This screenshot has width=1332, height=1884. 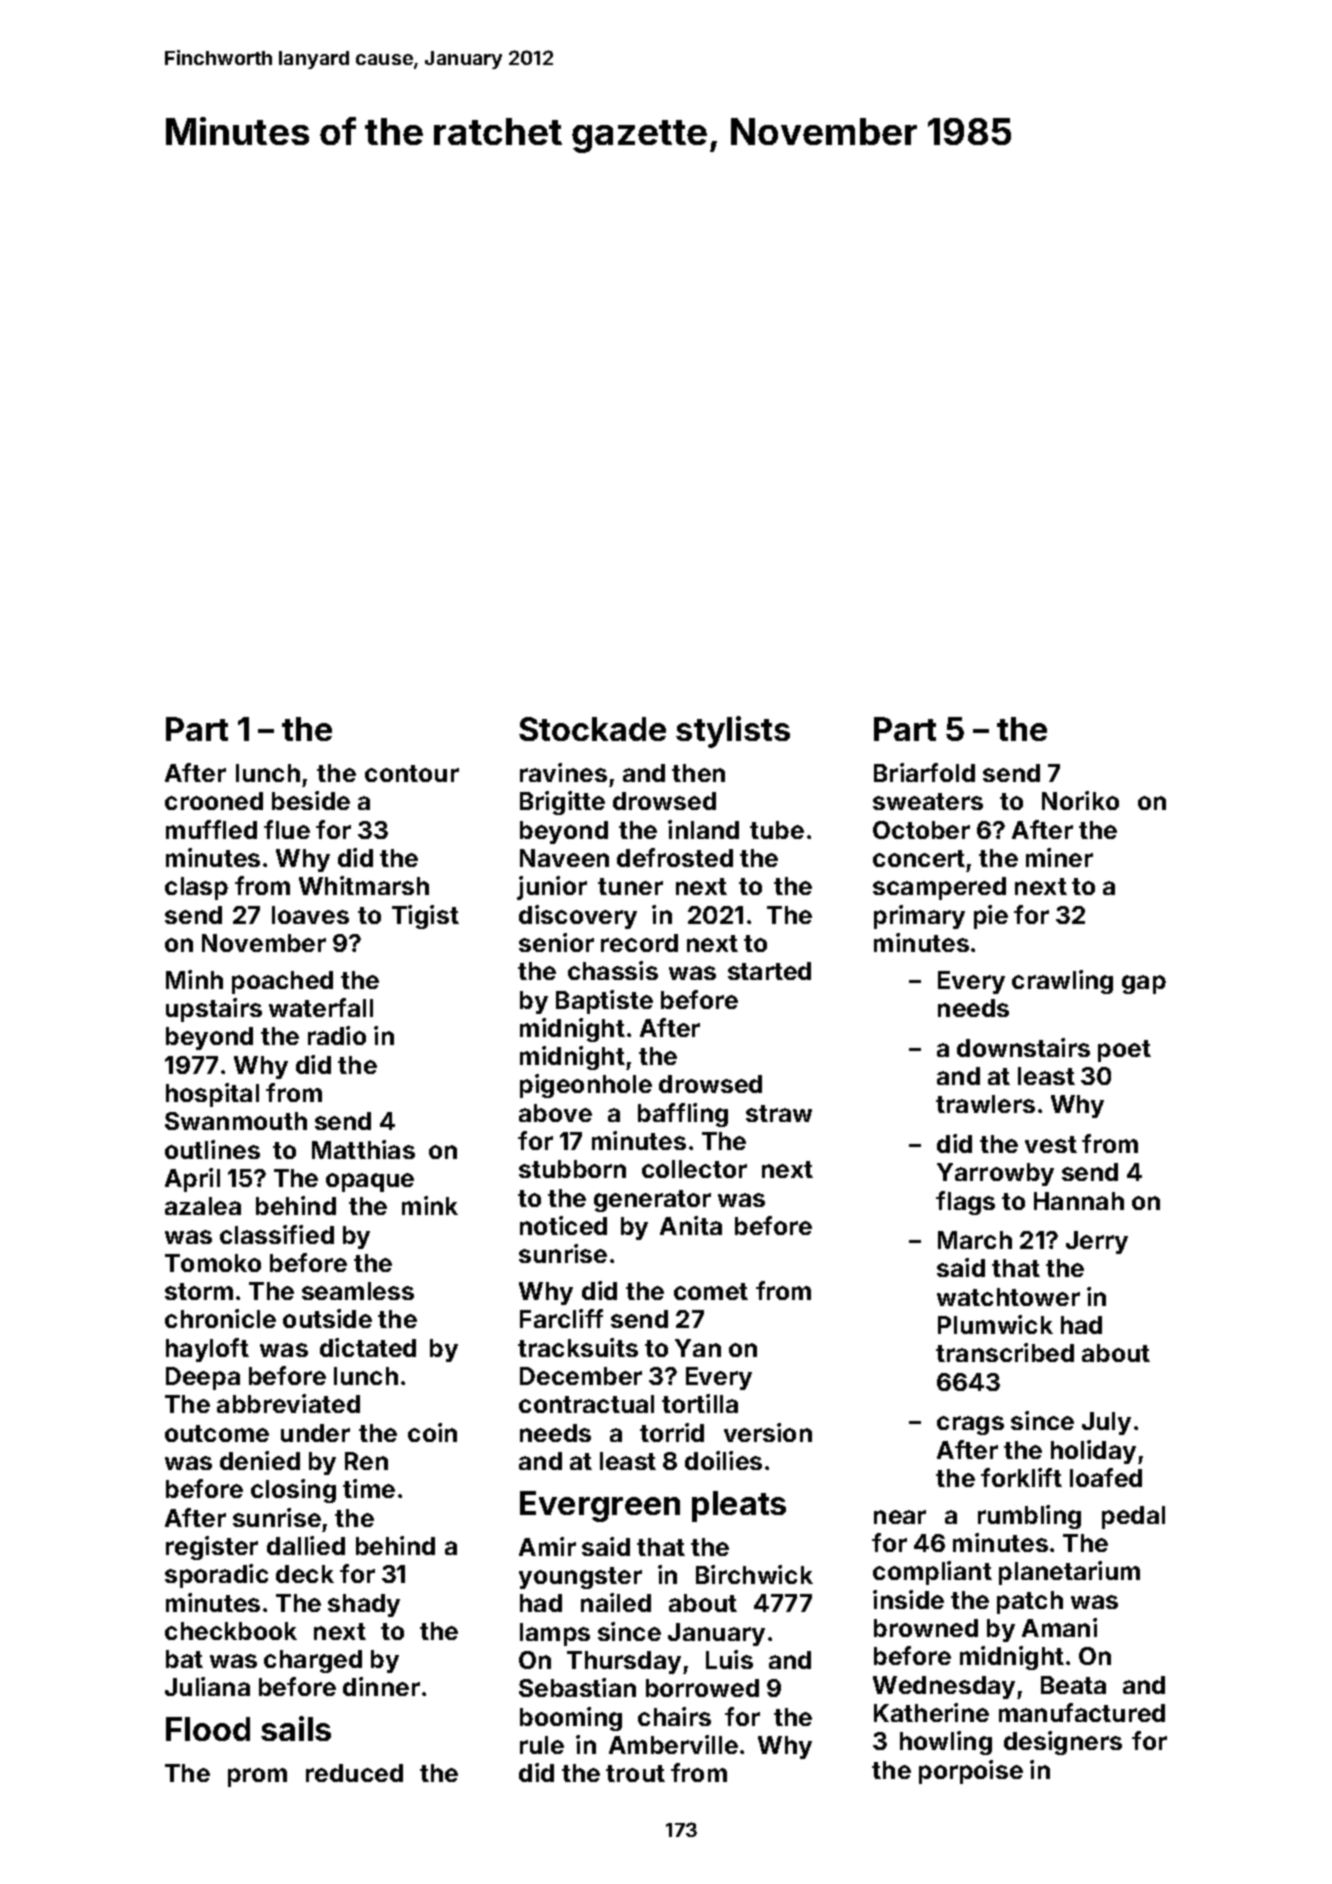 What do you see at coordinates (971, 1772) in the screenshot?
I see `porpoise` at bounding box center [971, 1772].
